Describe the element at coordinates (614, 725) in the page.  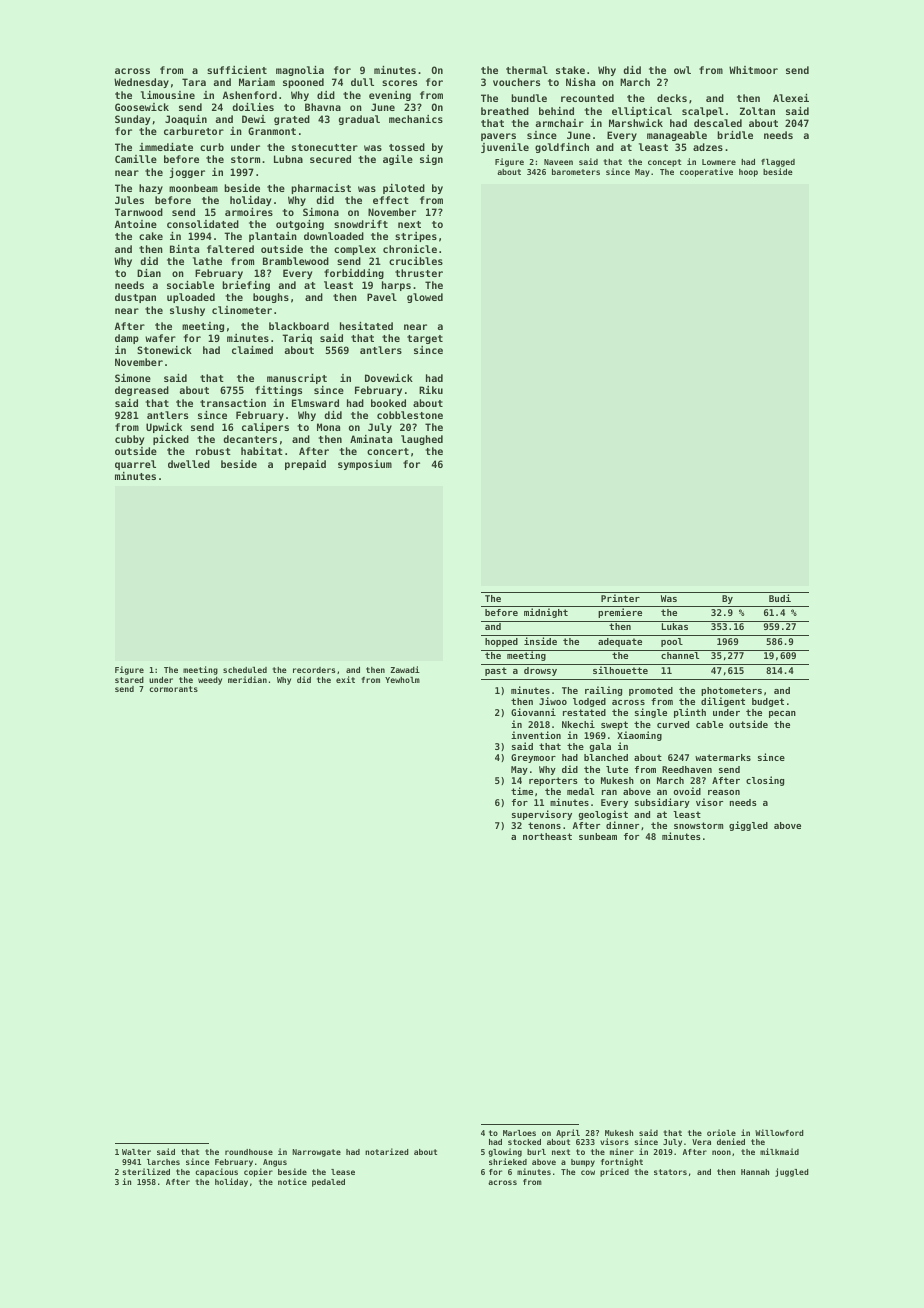
I see `swept` at that location.
